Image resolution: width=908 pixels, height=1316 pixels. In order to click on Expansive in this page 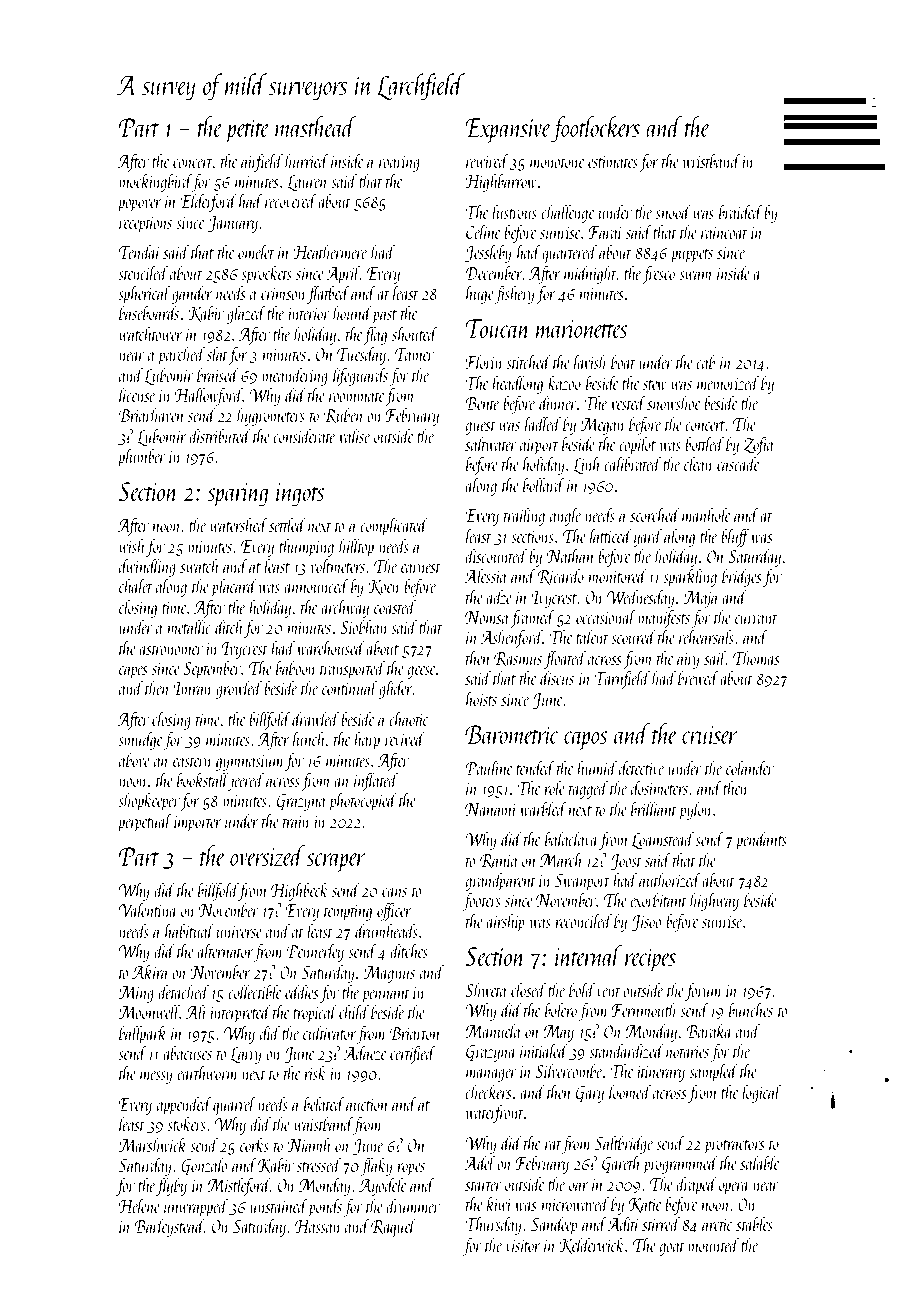, I will do `click(508, 130)`.
